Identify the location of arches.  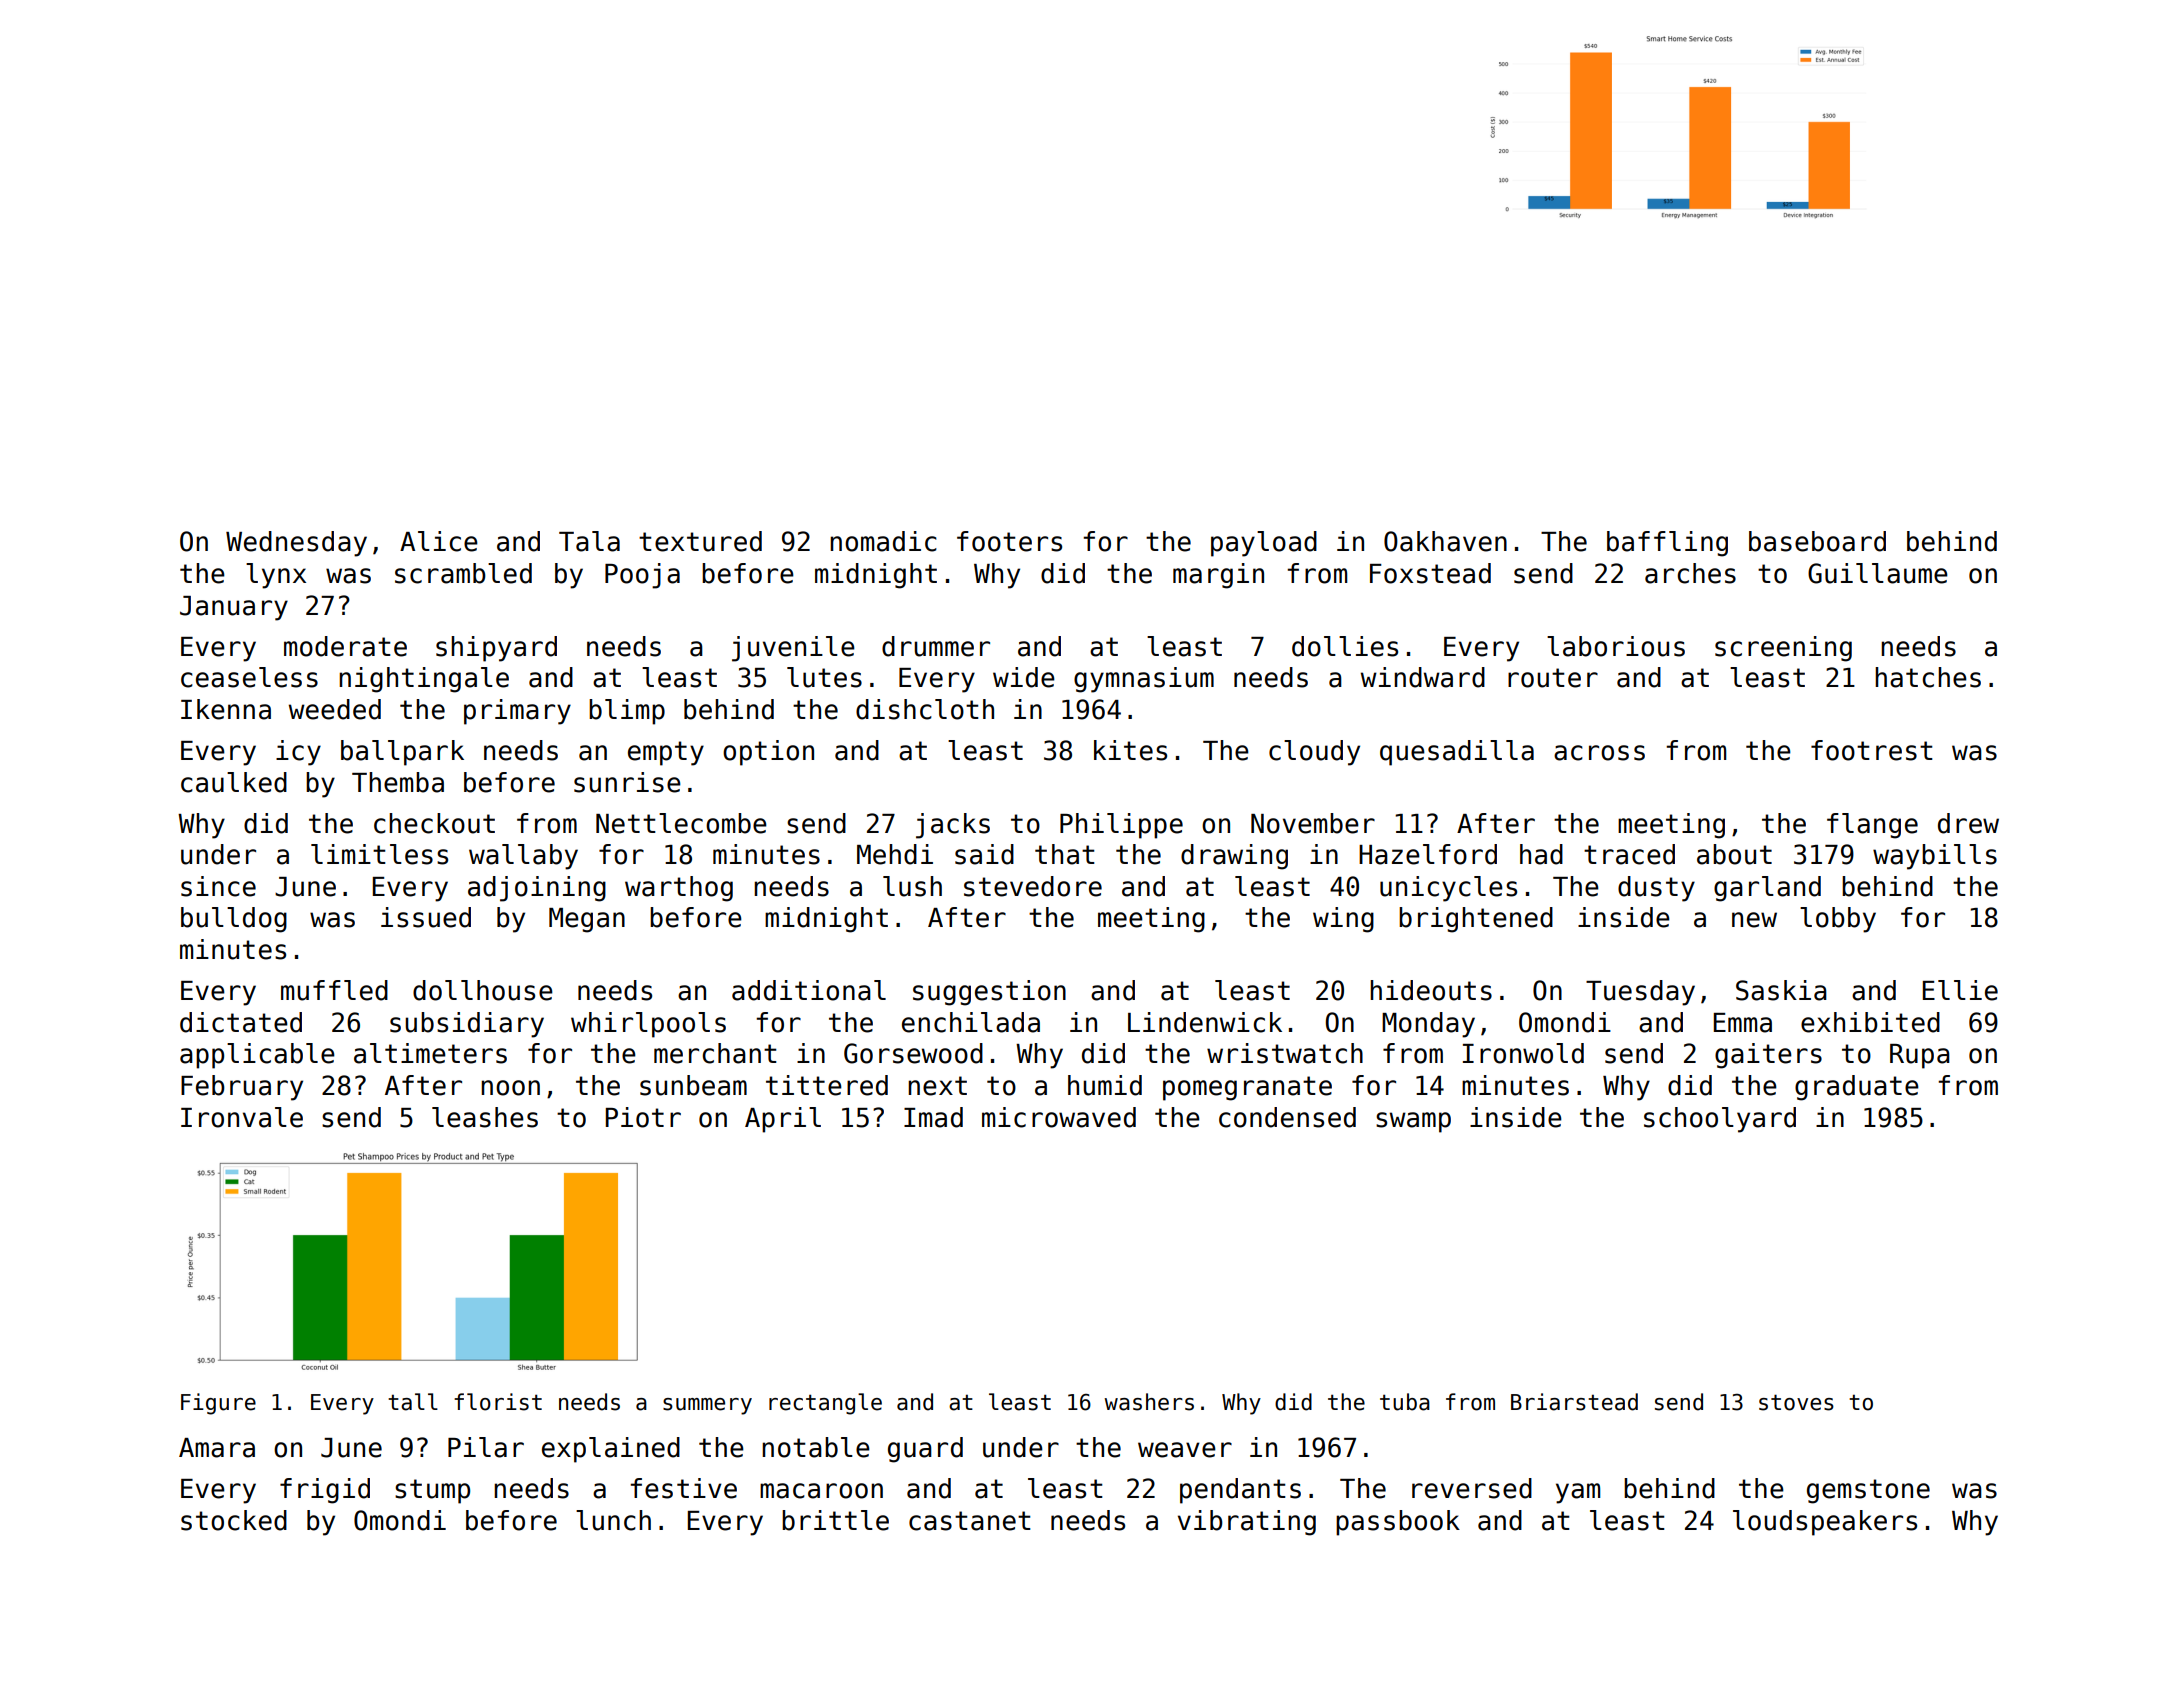
(1690, 573).
